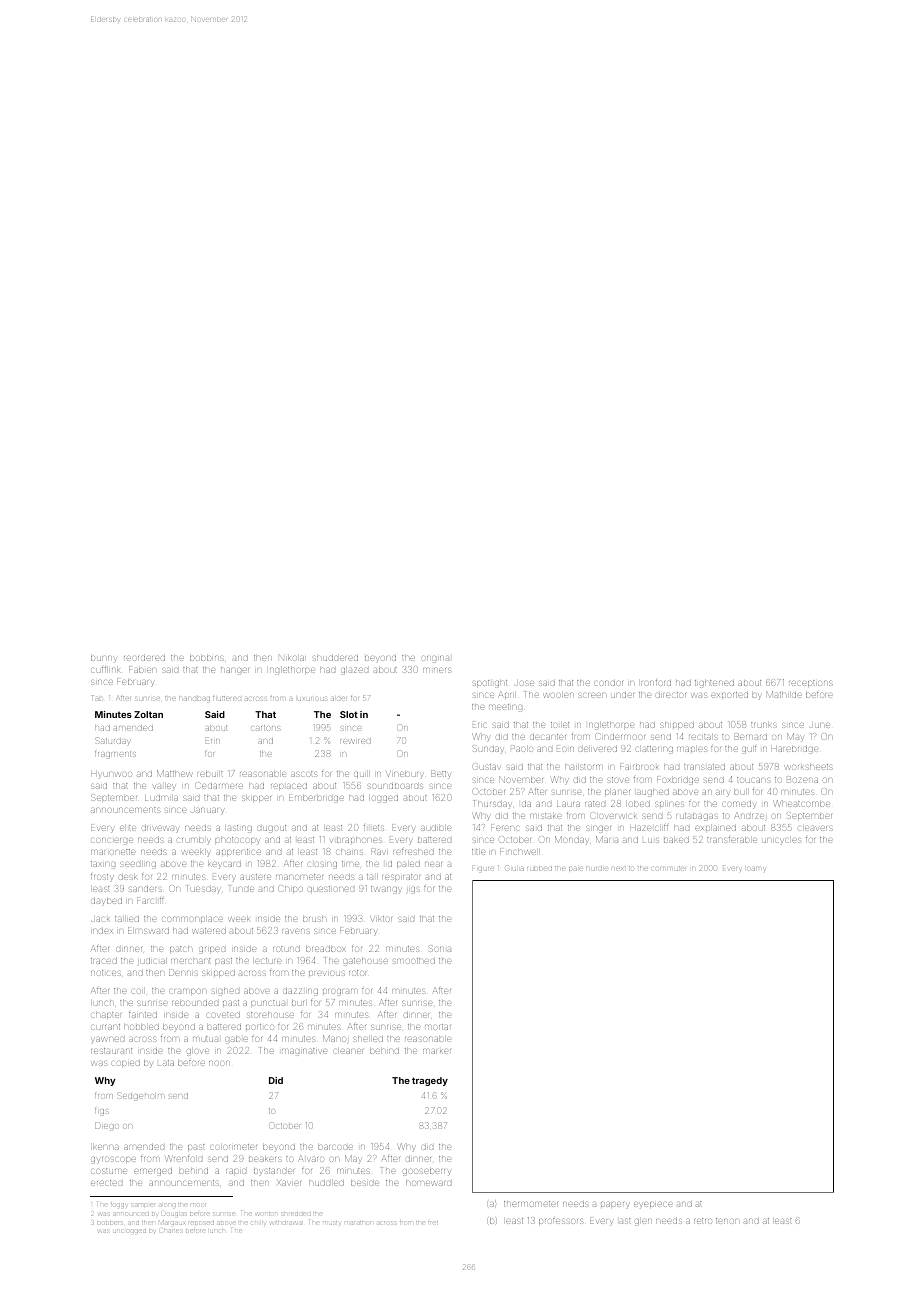  What do you see at coordinates (656, 683) in the page?
I see `Ironford` at bounding box center [656, 683].
